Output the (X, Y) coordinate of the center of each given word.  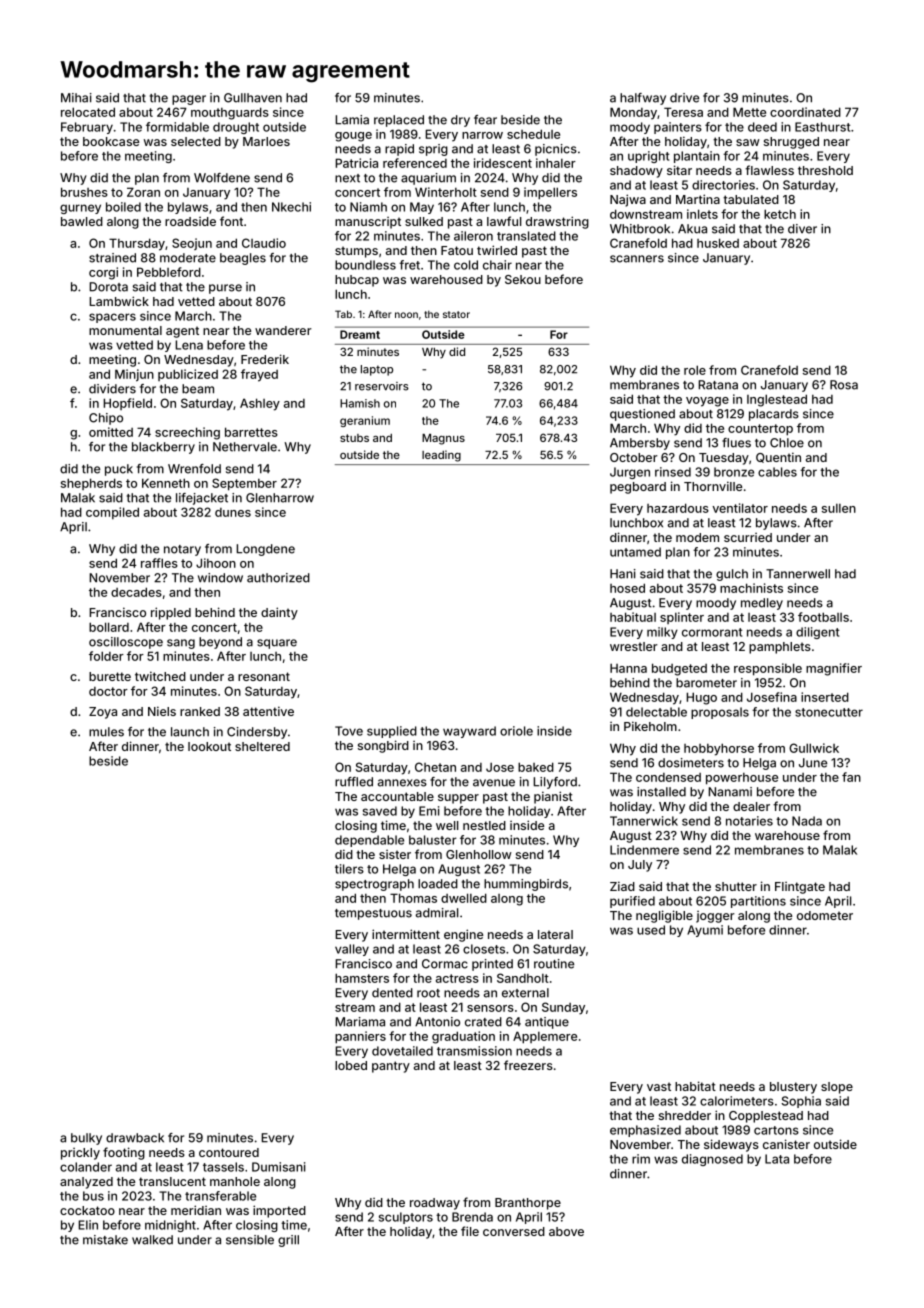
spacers (112, 318)
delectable (656, 712)
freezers (528, 1065)
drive (684, 98)
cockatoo (87, 1210)
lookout (209, 746)
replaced (399, 121)
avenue (494, 783)
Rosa (844, 385)
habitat (695, 1086)
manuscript (368, 223)
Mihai (76, 98)
